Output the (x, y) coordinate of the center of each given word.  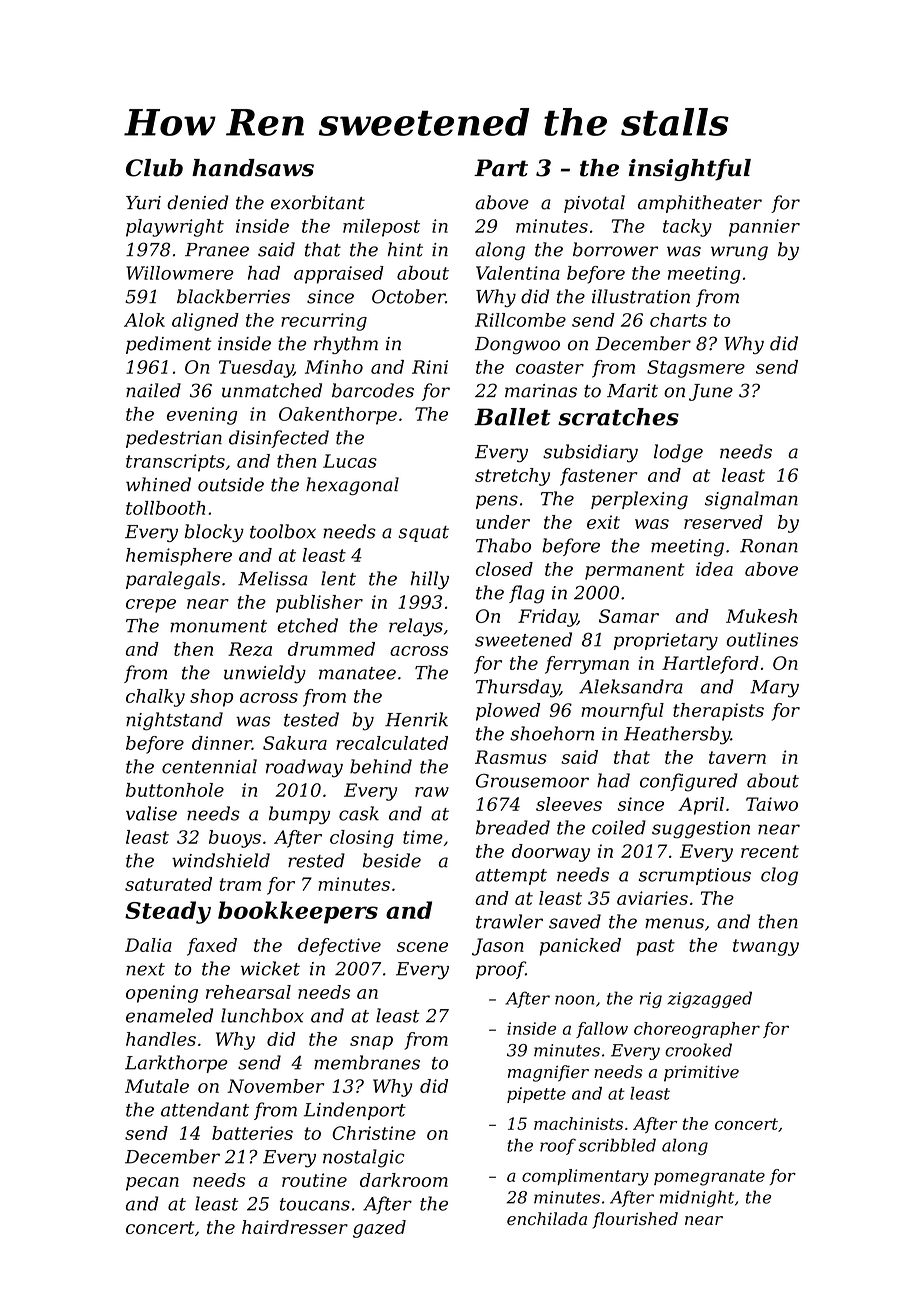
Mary (774, 689)
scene (422, 947)
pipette (536, 1095)
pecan (152, 1184)
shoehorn (552, 733)
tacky (687, 228)
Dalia (148, 945)
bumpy (299, 815)
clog (779, 876)
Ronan (769, 546)
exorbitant (318, 202)
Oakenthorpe (338, 416)
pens (497, 502)
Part (501, 168)
